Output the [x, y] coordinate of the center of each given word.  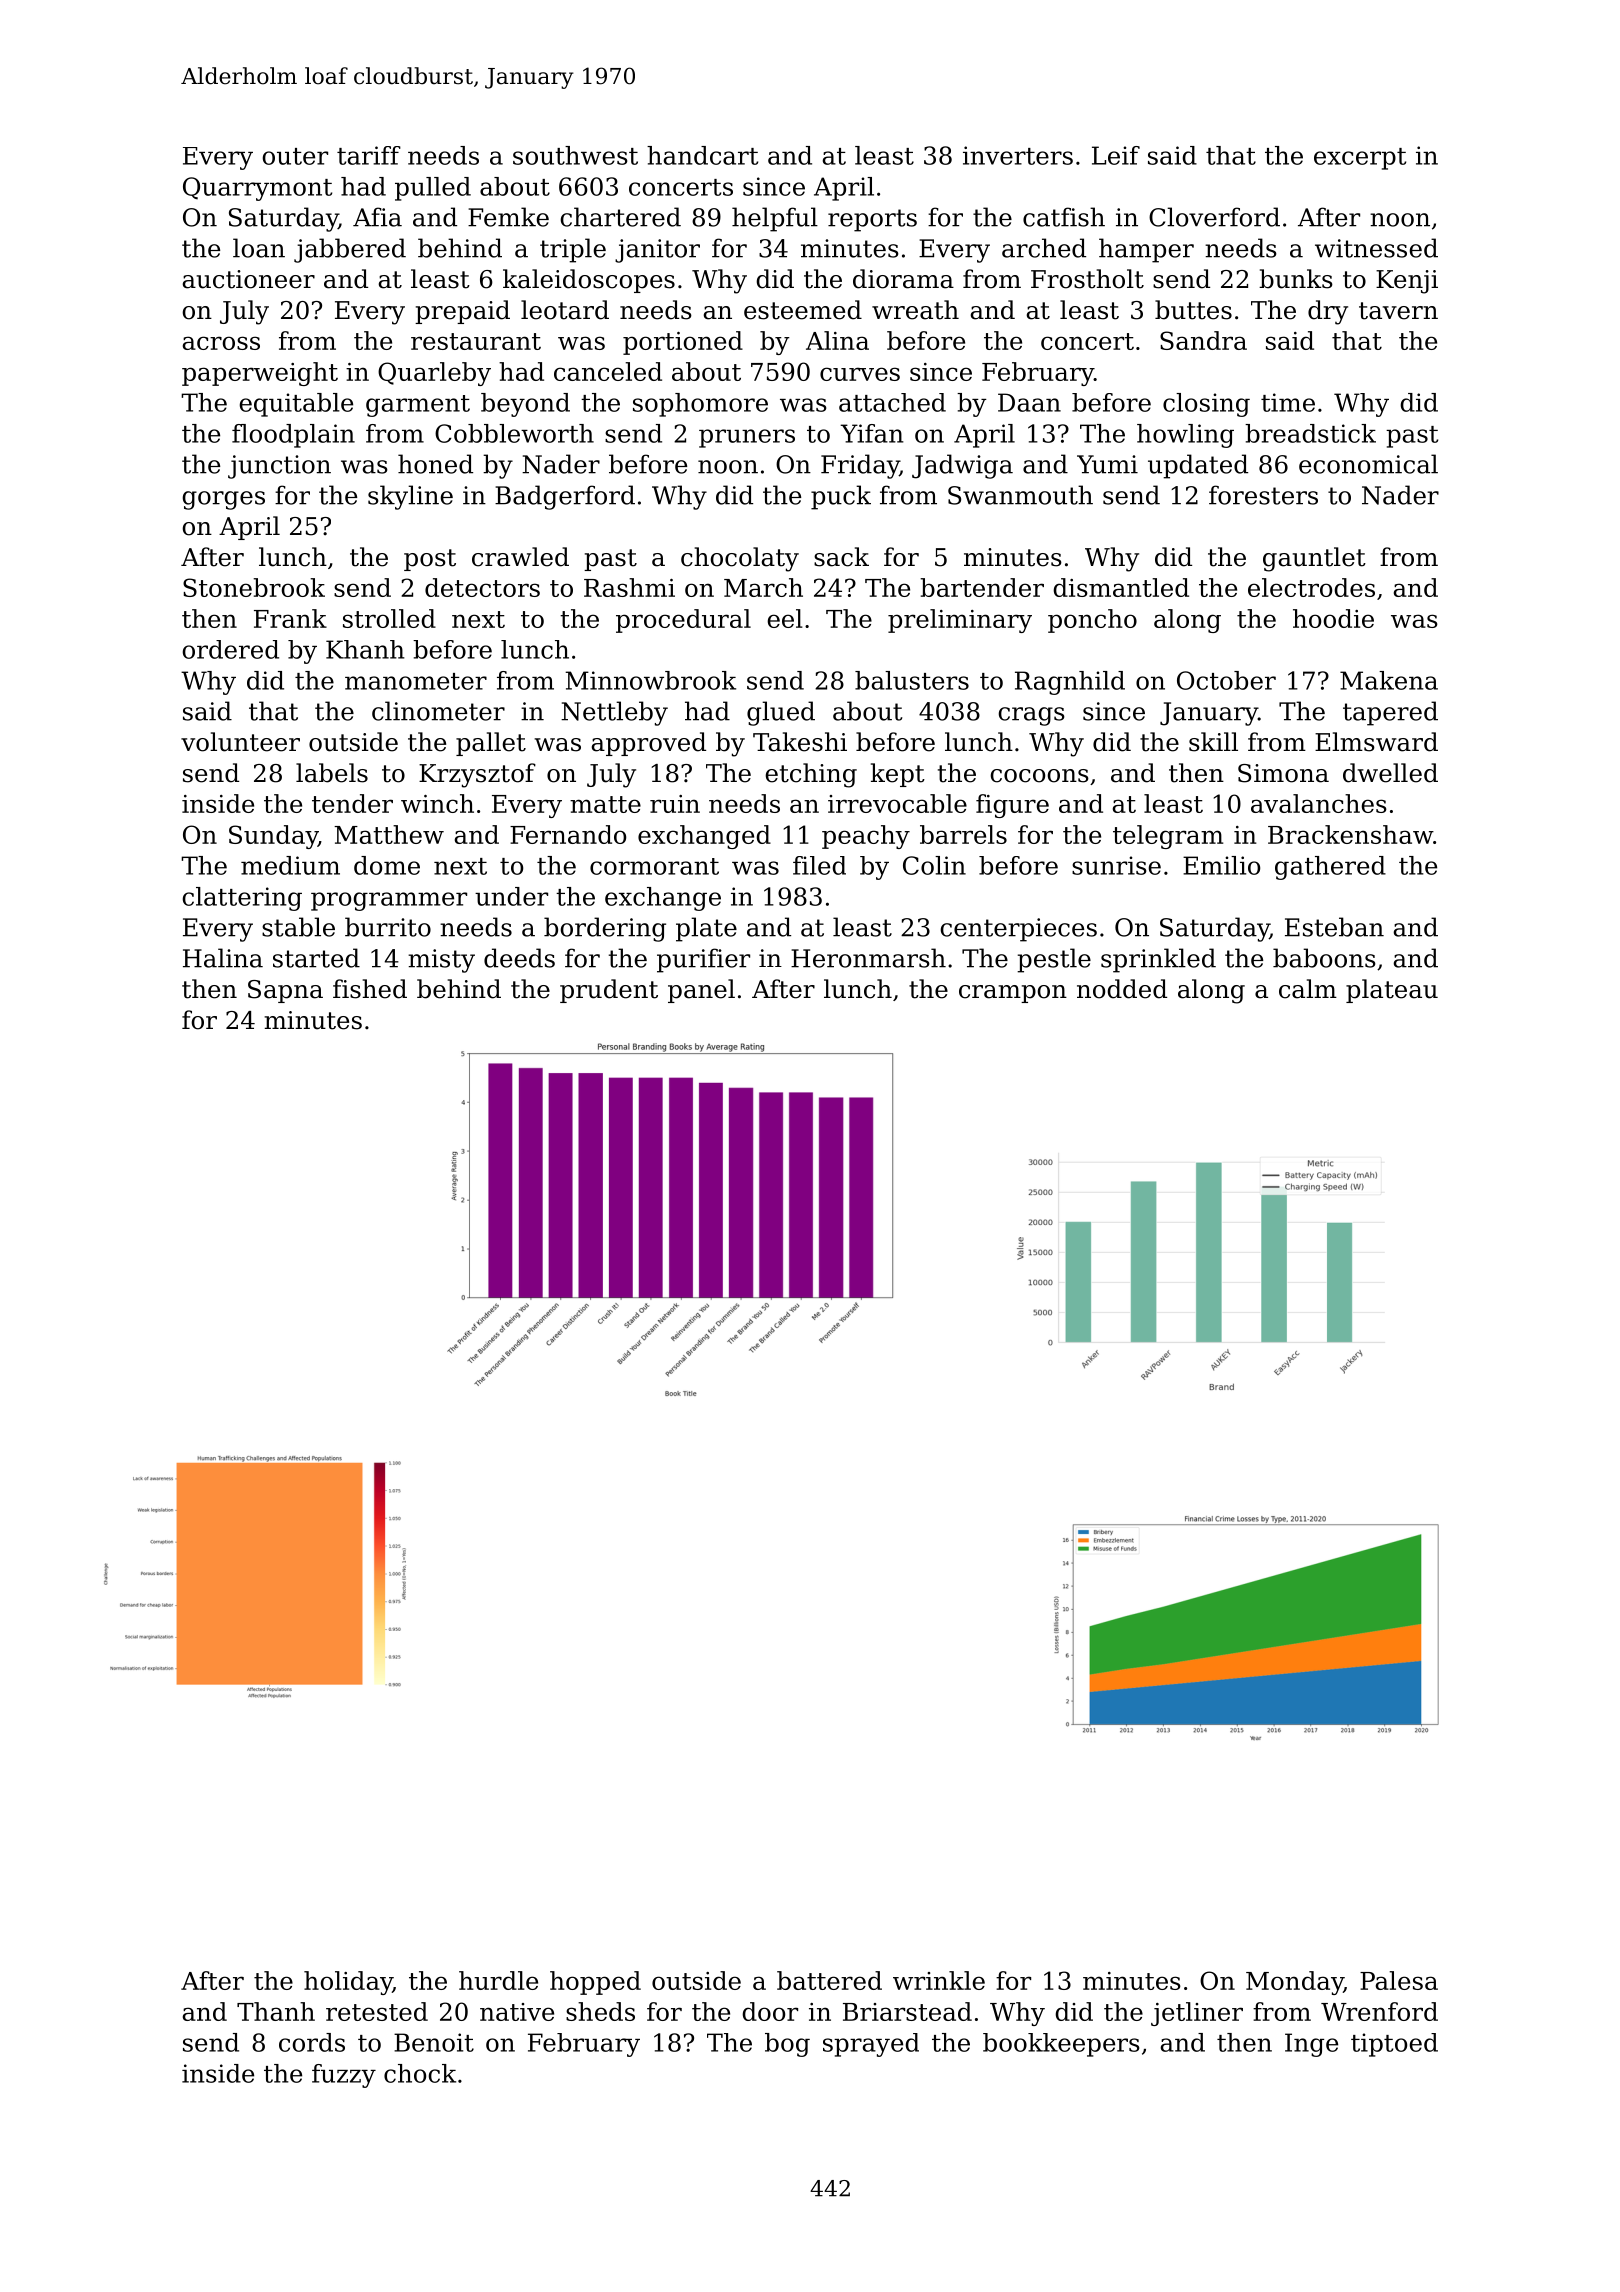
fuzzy [344, 2076]
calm [1308, 989]
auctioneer [248, 279]
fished [370, 989]
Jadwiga [962, 466]
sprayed [871, 2045]
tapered [1390, 713]
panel [701, 991]
